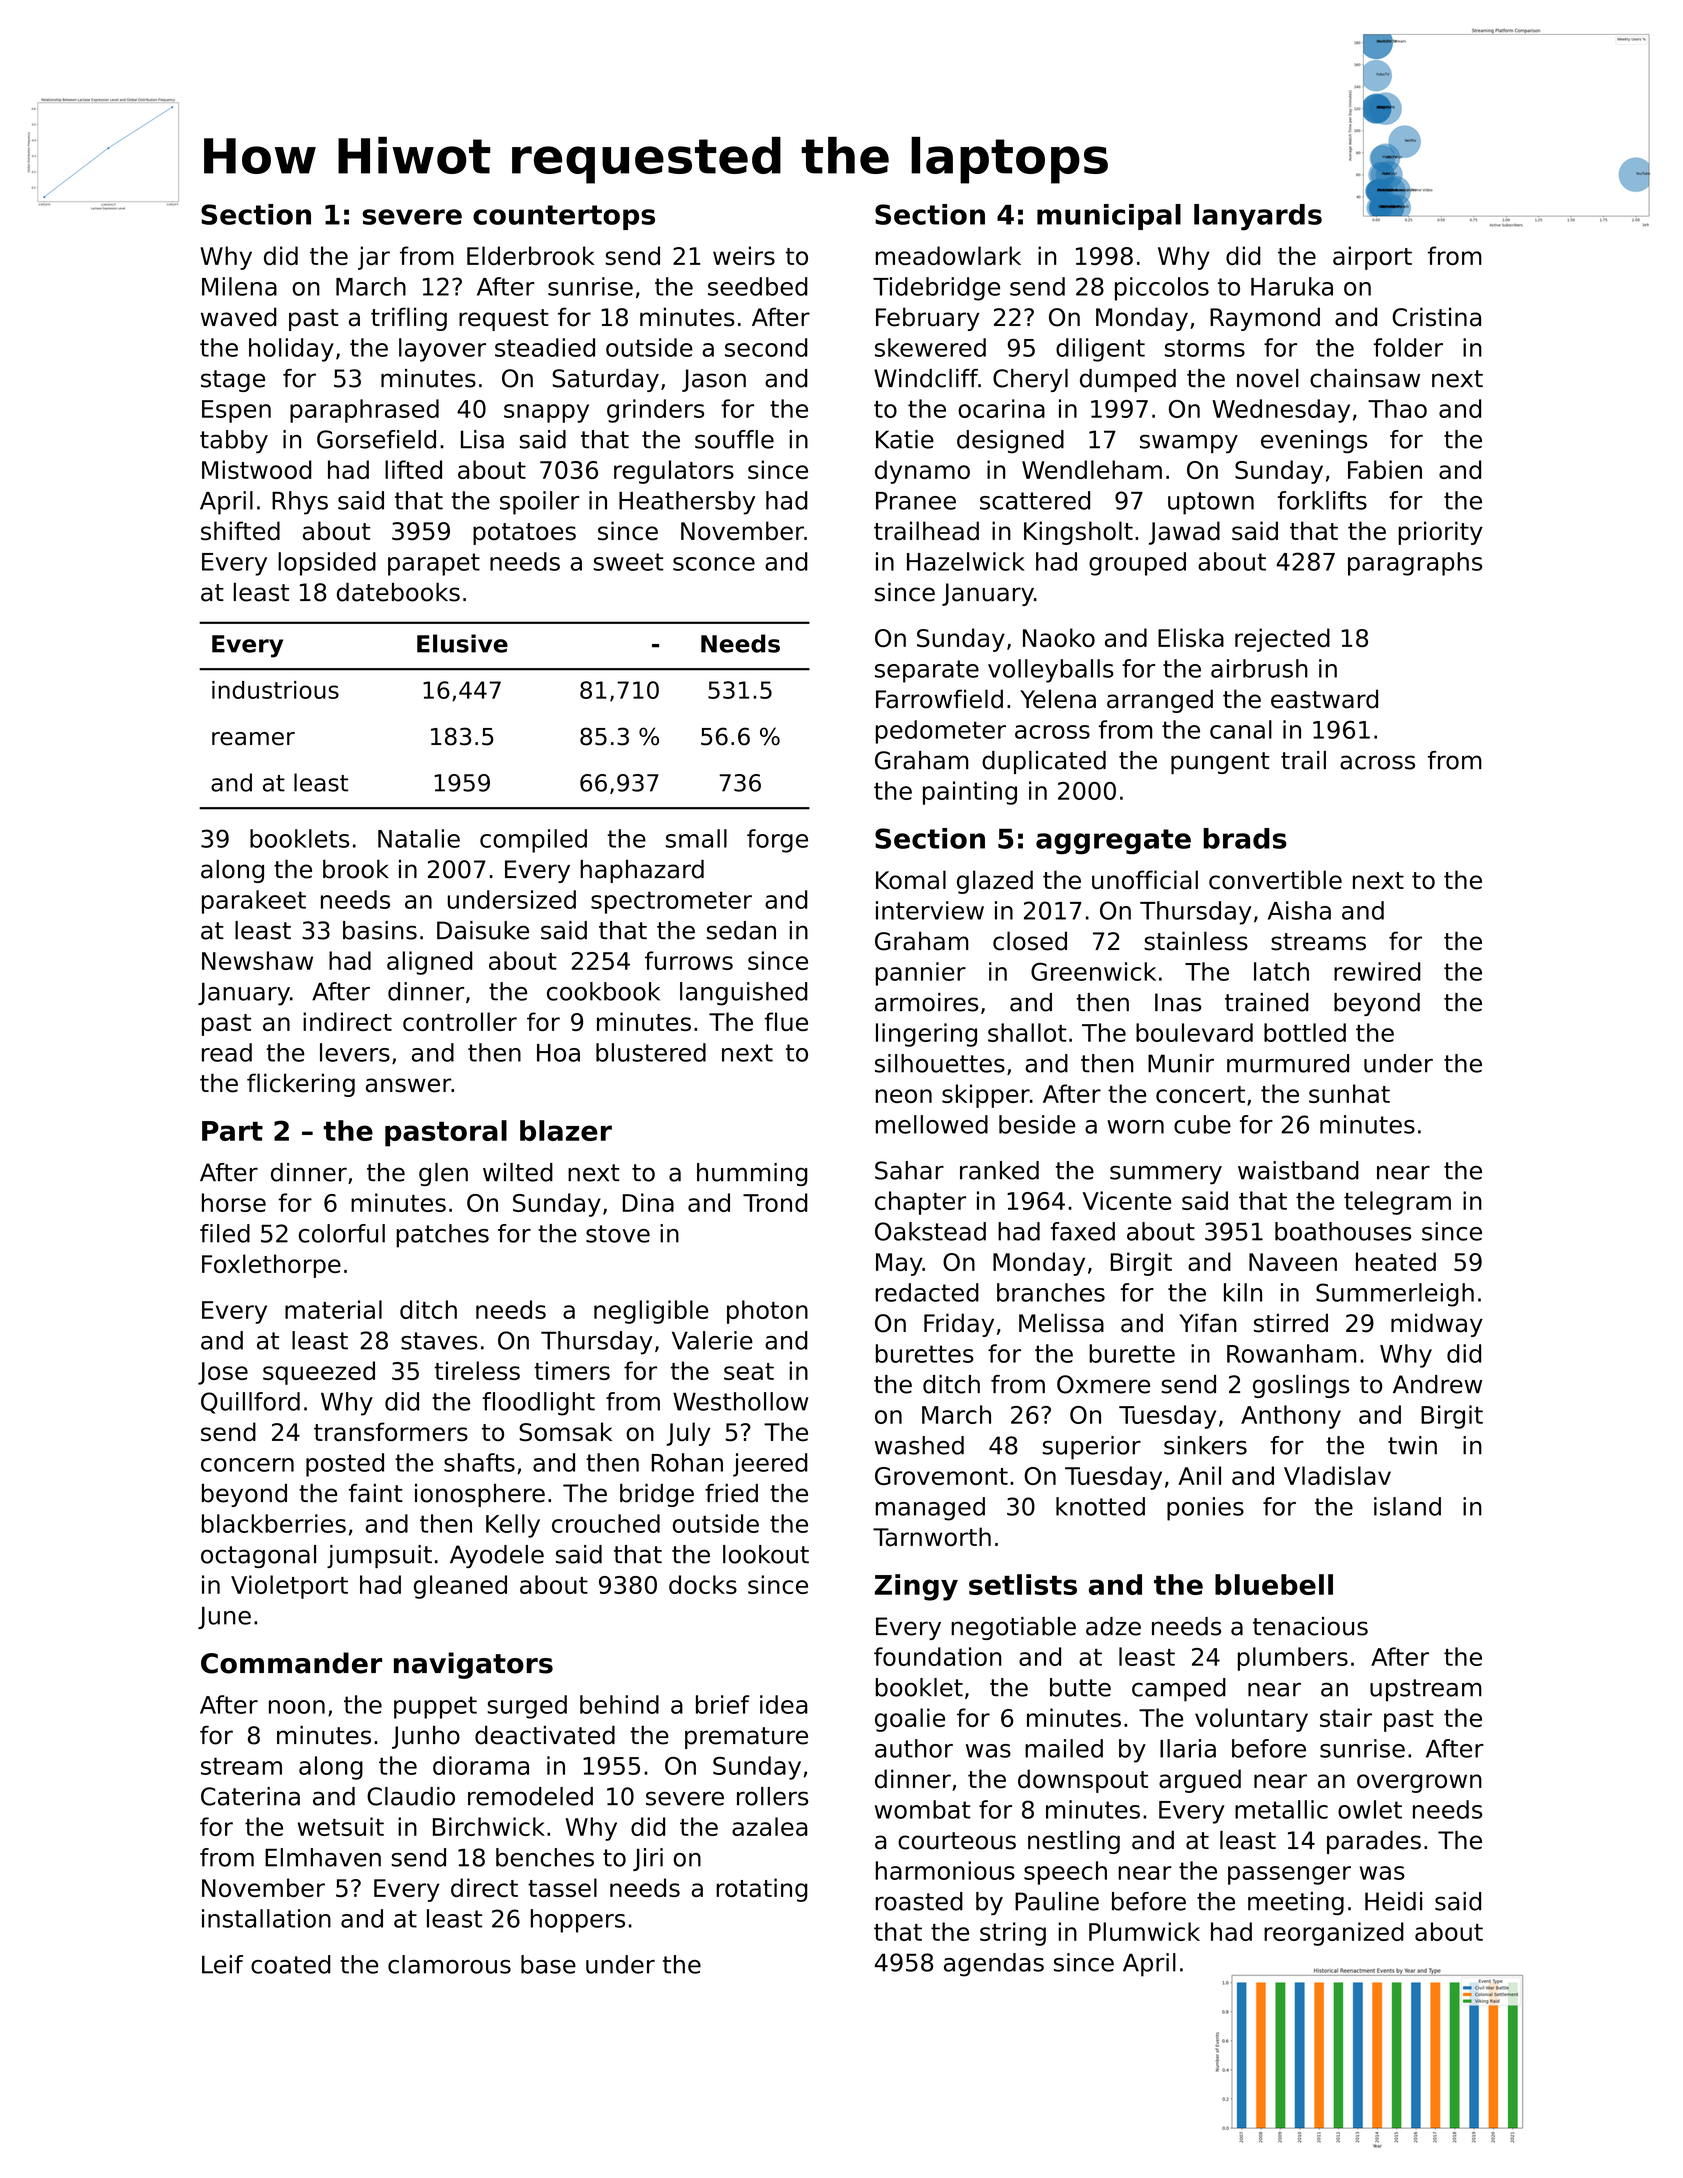 The width and height of the image is (1683, 2178). I want to click on Leif, so click(222, 1964).
